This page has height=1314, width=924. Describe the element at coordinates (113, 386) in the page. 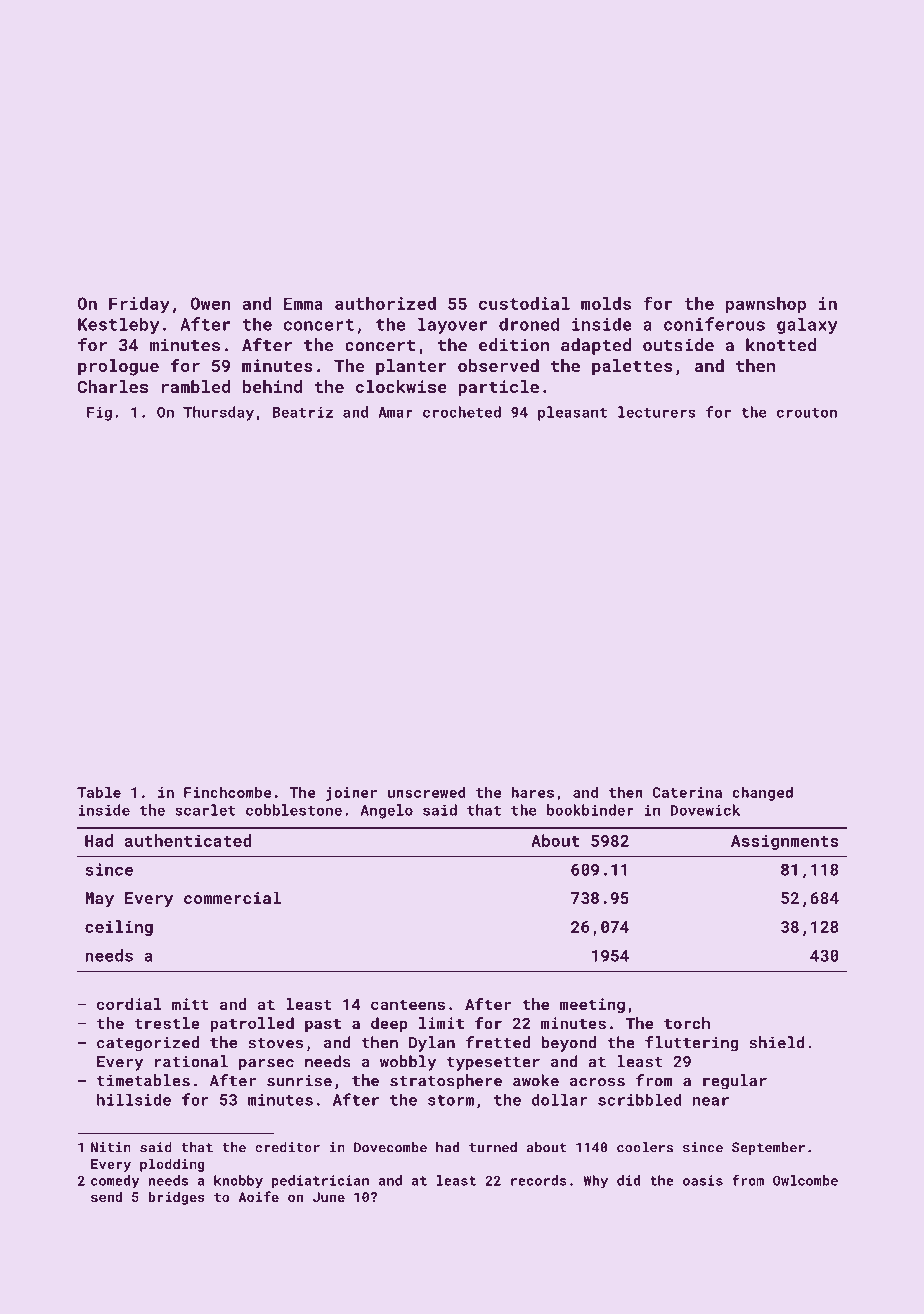

I see `Charles` at that location.
